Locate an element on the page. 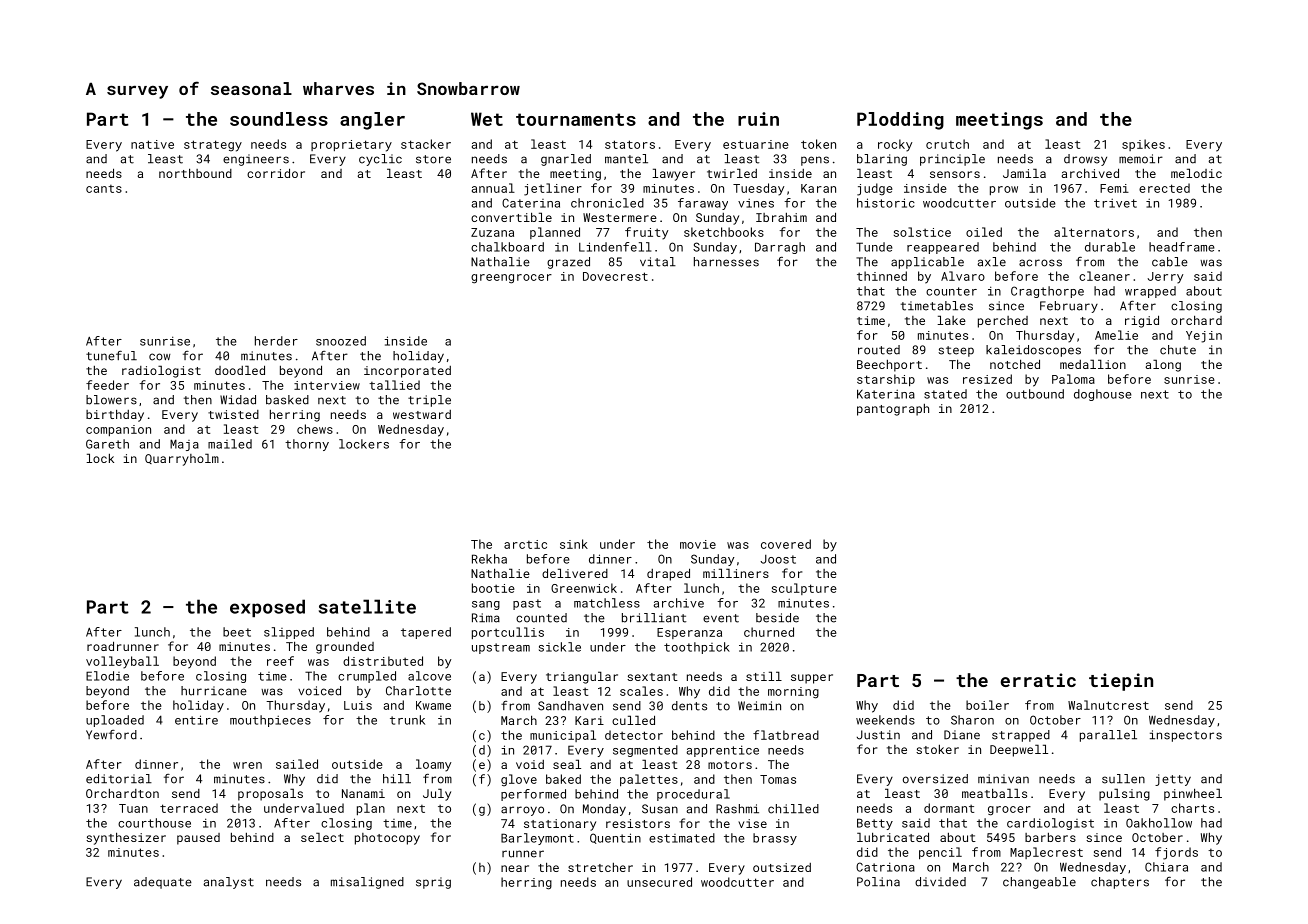 Image resolution: width=1308 pixels, height=924 pixels. municipal is located at coordinates (563, 736).
